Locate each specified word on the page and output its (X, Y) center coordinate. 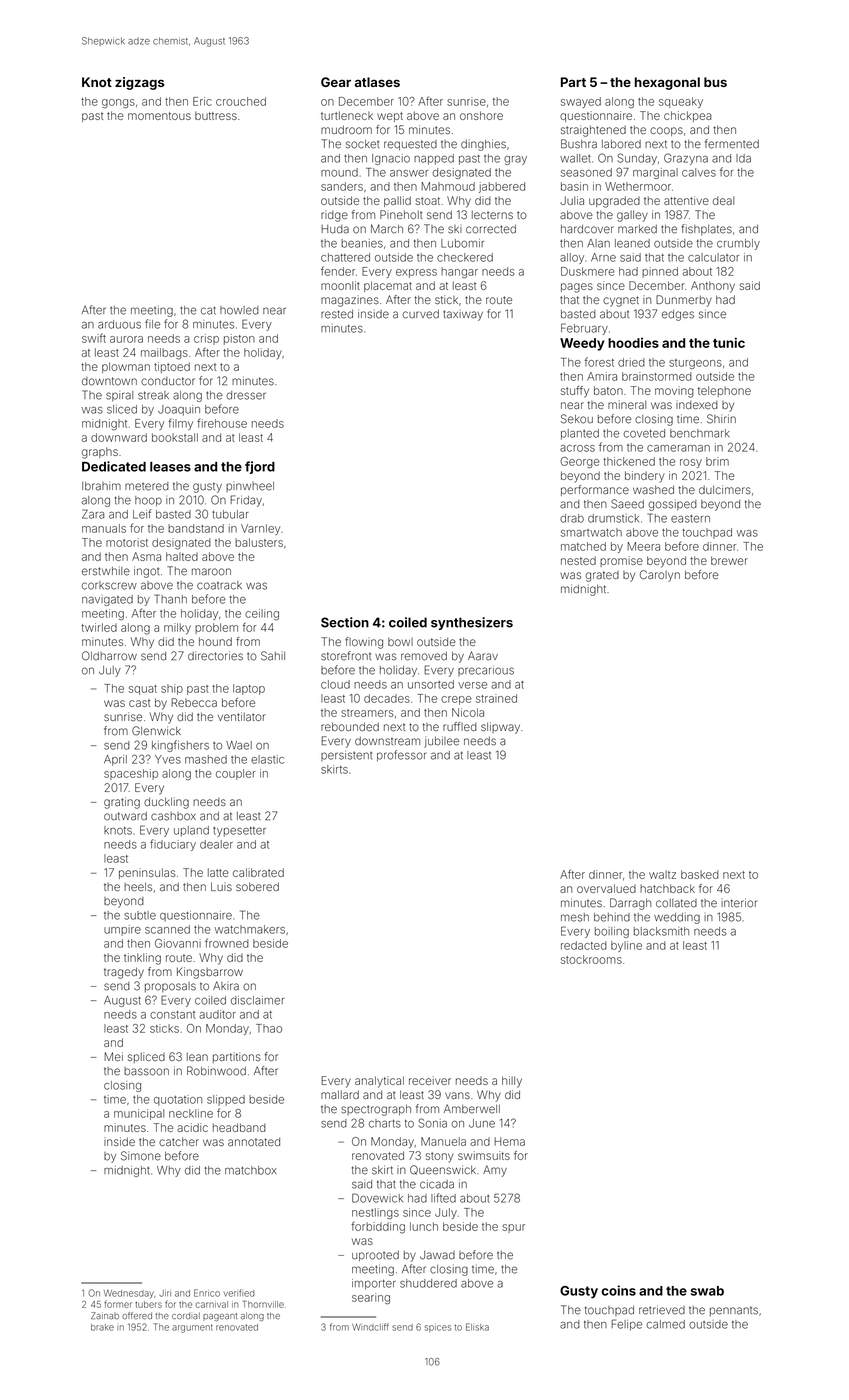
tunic (729, 343)
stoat (428, 201)
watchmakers (250, 929)
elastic (267, 759)
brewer (729, 560)
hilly (512, 1082)
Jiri (165, 1293)
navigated (107, 600)
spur (514, 1228)
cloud (335, 684)
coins (619, 1290)
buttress (216, 115)
